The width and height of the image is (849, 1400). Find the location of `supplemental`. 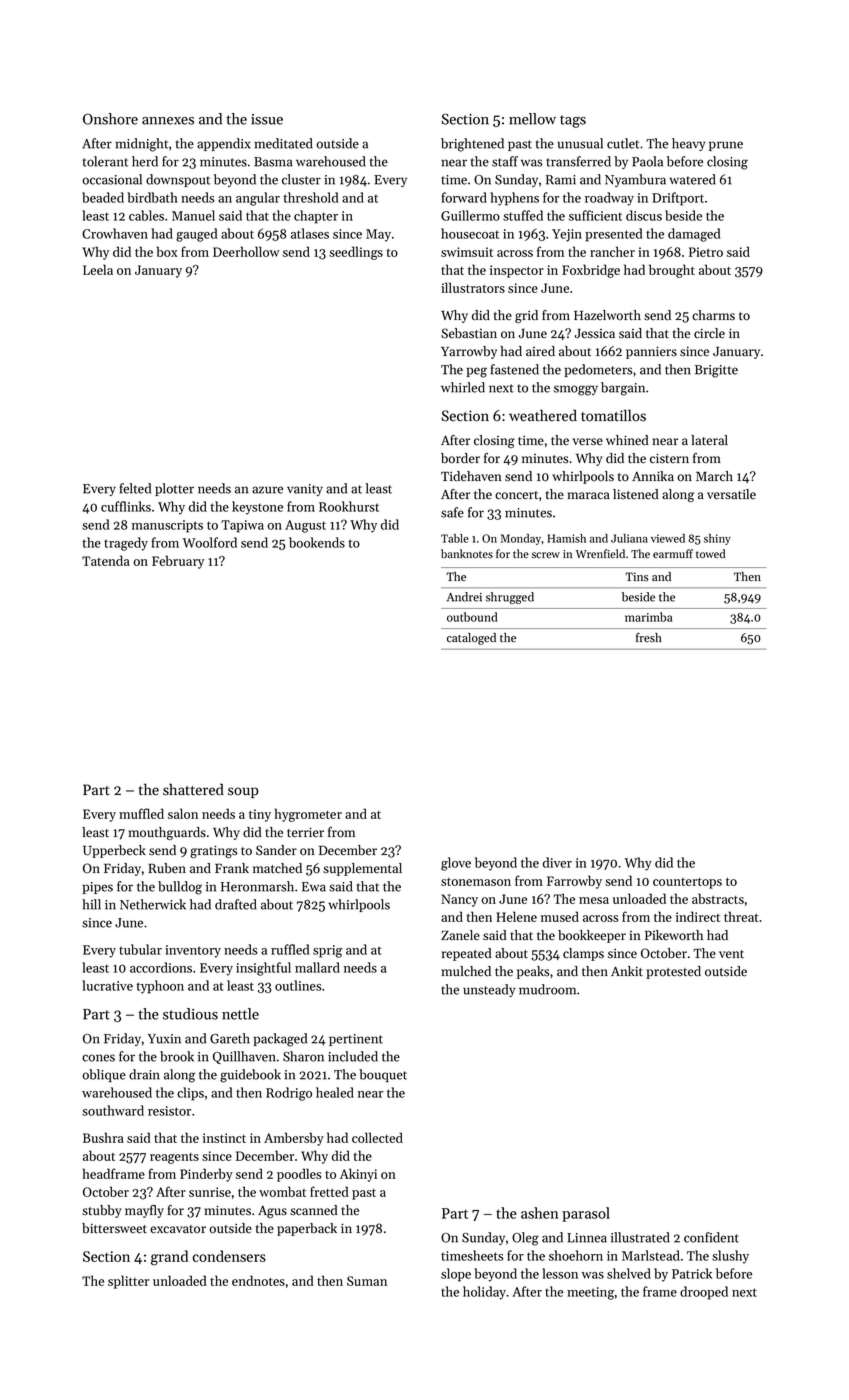

supplemental is located at coordinates (362, 869).
